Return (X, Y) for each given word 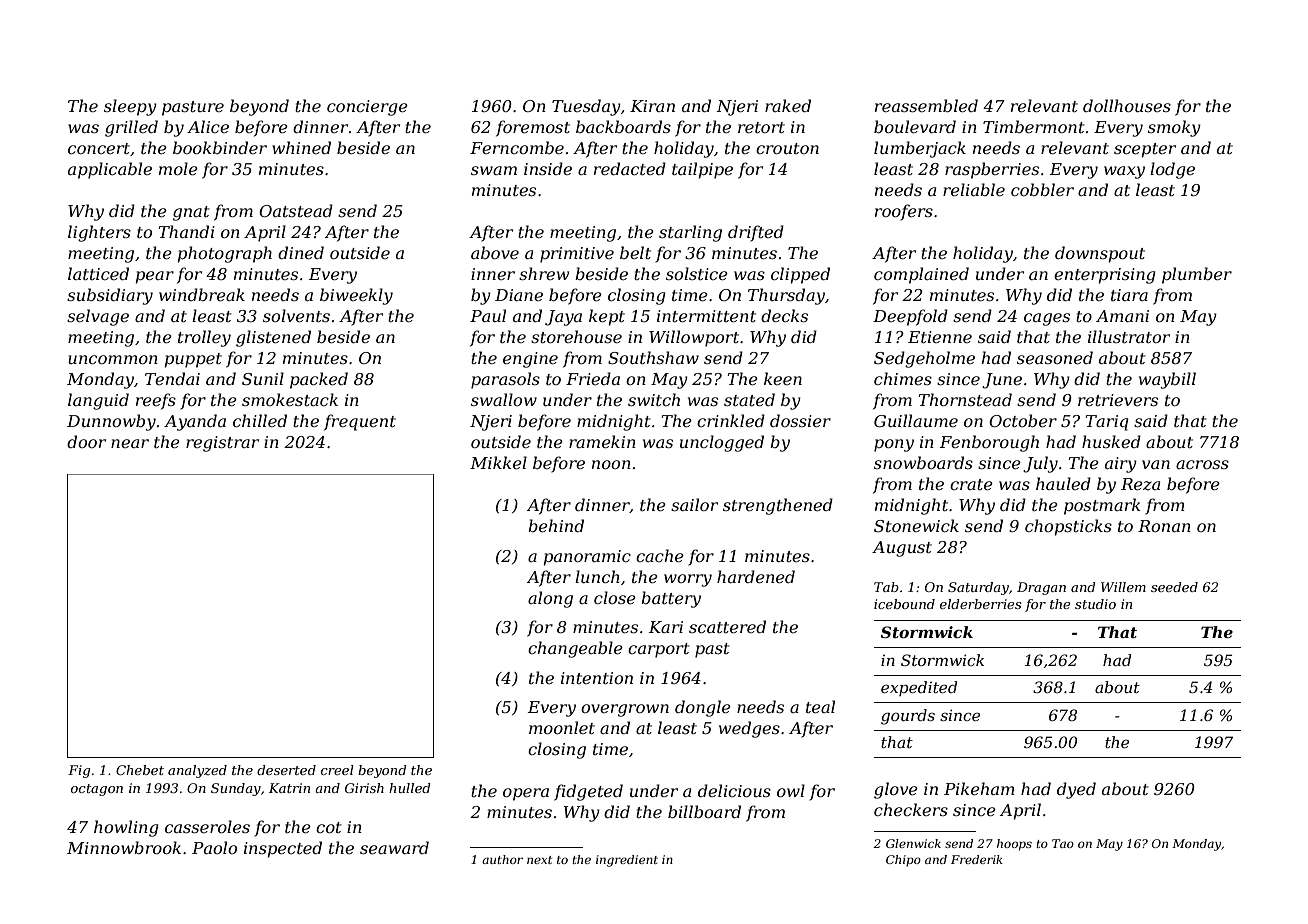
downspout (1100, 254)
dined (301, 252)
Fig (79, 771)
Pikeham (979, 788)
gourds (908, 717)
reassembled (926, 105)
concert (99, 148)
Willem (1123, 587)
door (86, 441)
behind (556, 525)
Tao (1063, 843)
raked (788, 105)
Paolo (214, 847)
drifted (756, 233)
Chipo (903, 861)
